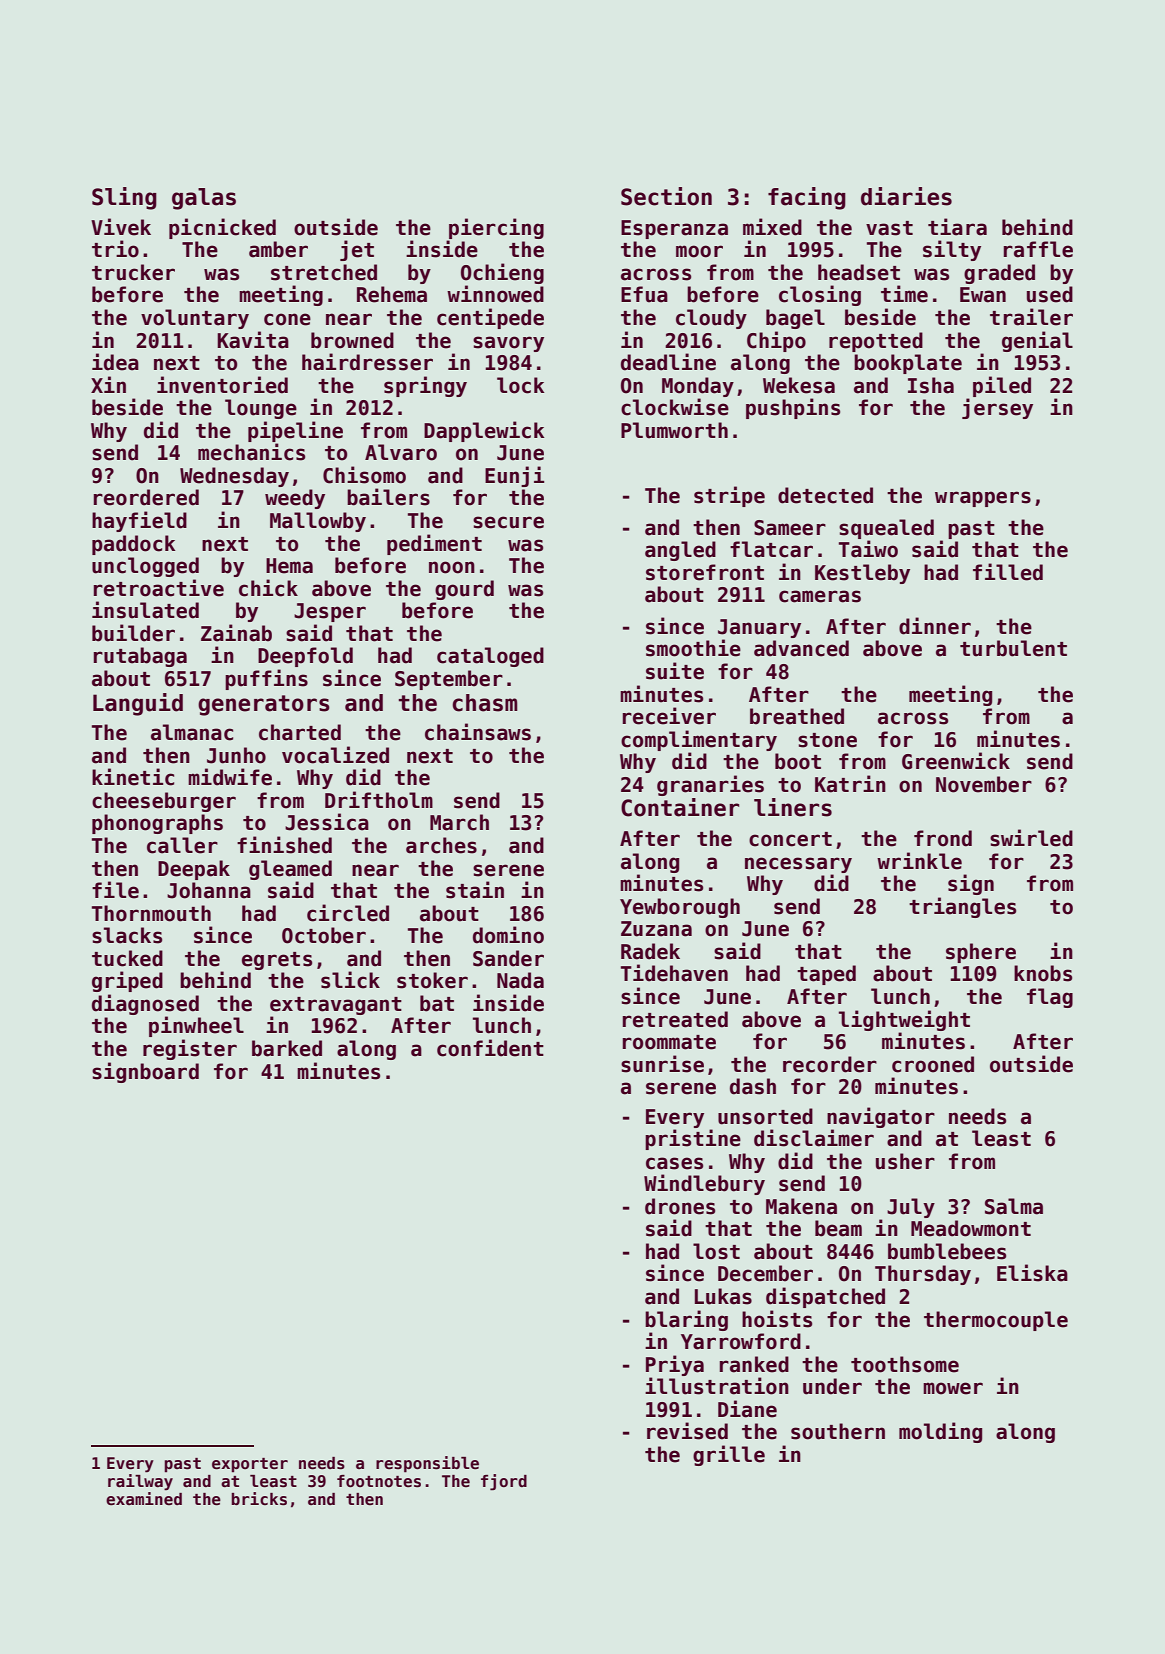 The width and height of the screenshot is (1165, 1654). I want to click on circled, so click(348, 913).
